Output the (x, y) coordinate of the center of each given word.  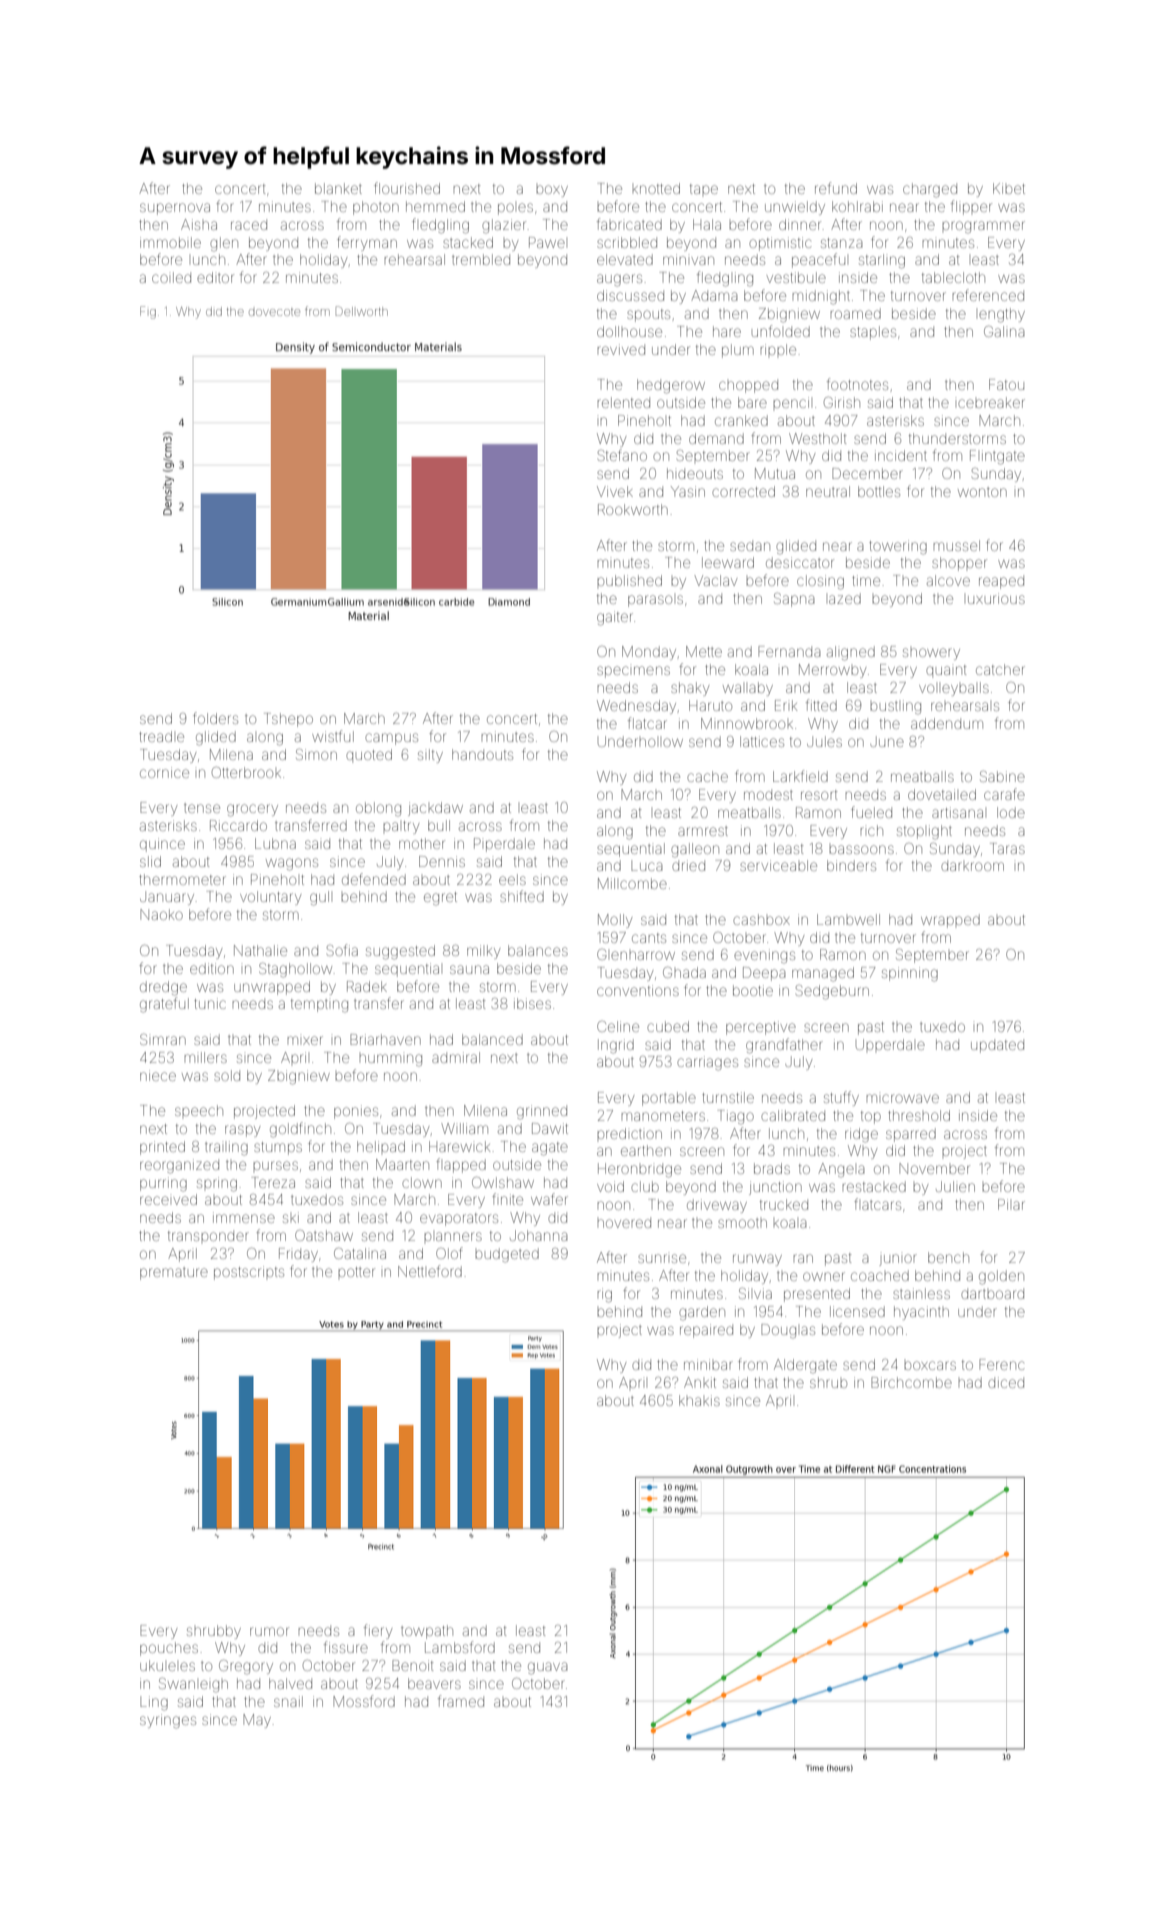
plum (738, 351)
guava (548, 1668)
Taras (1007, 848)
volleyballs (954, 689)
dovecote (274, 312)
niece (158, 1075)
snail (288, 1701)
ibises (532, 1003)
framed (461, 1701)
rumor (269, 1631)
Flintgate (997, 457)
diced (1006, 1382)
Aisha (199, 224)
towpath (427, 1632)
